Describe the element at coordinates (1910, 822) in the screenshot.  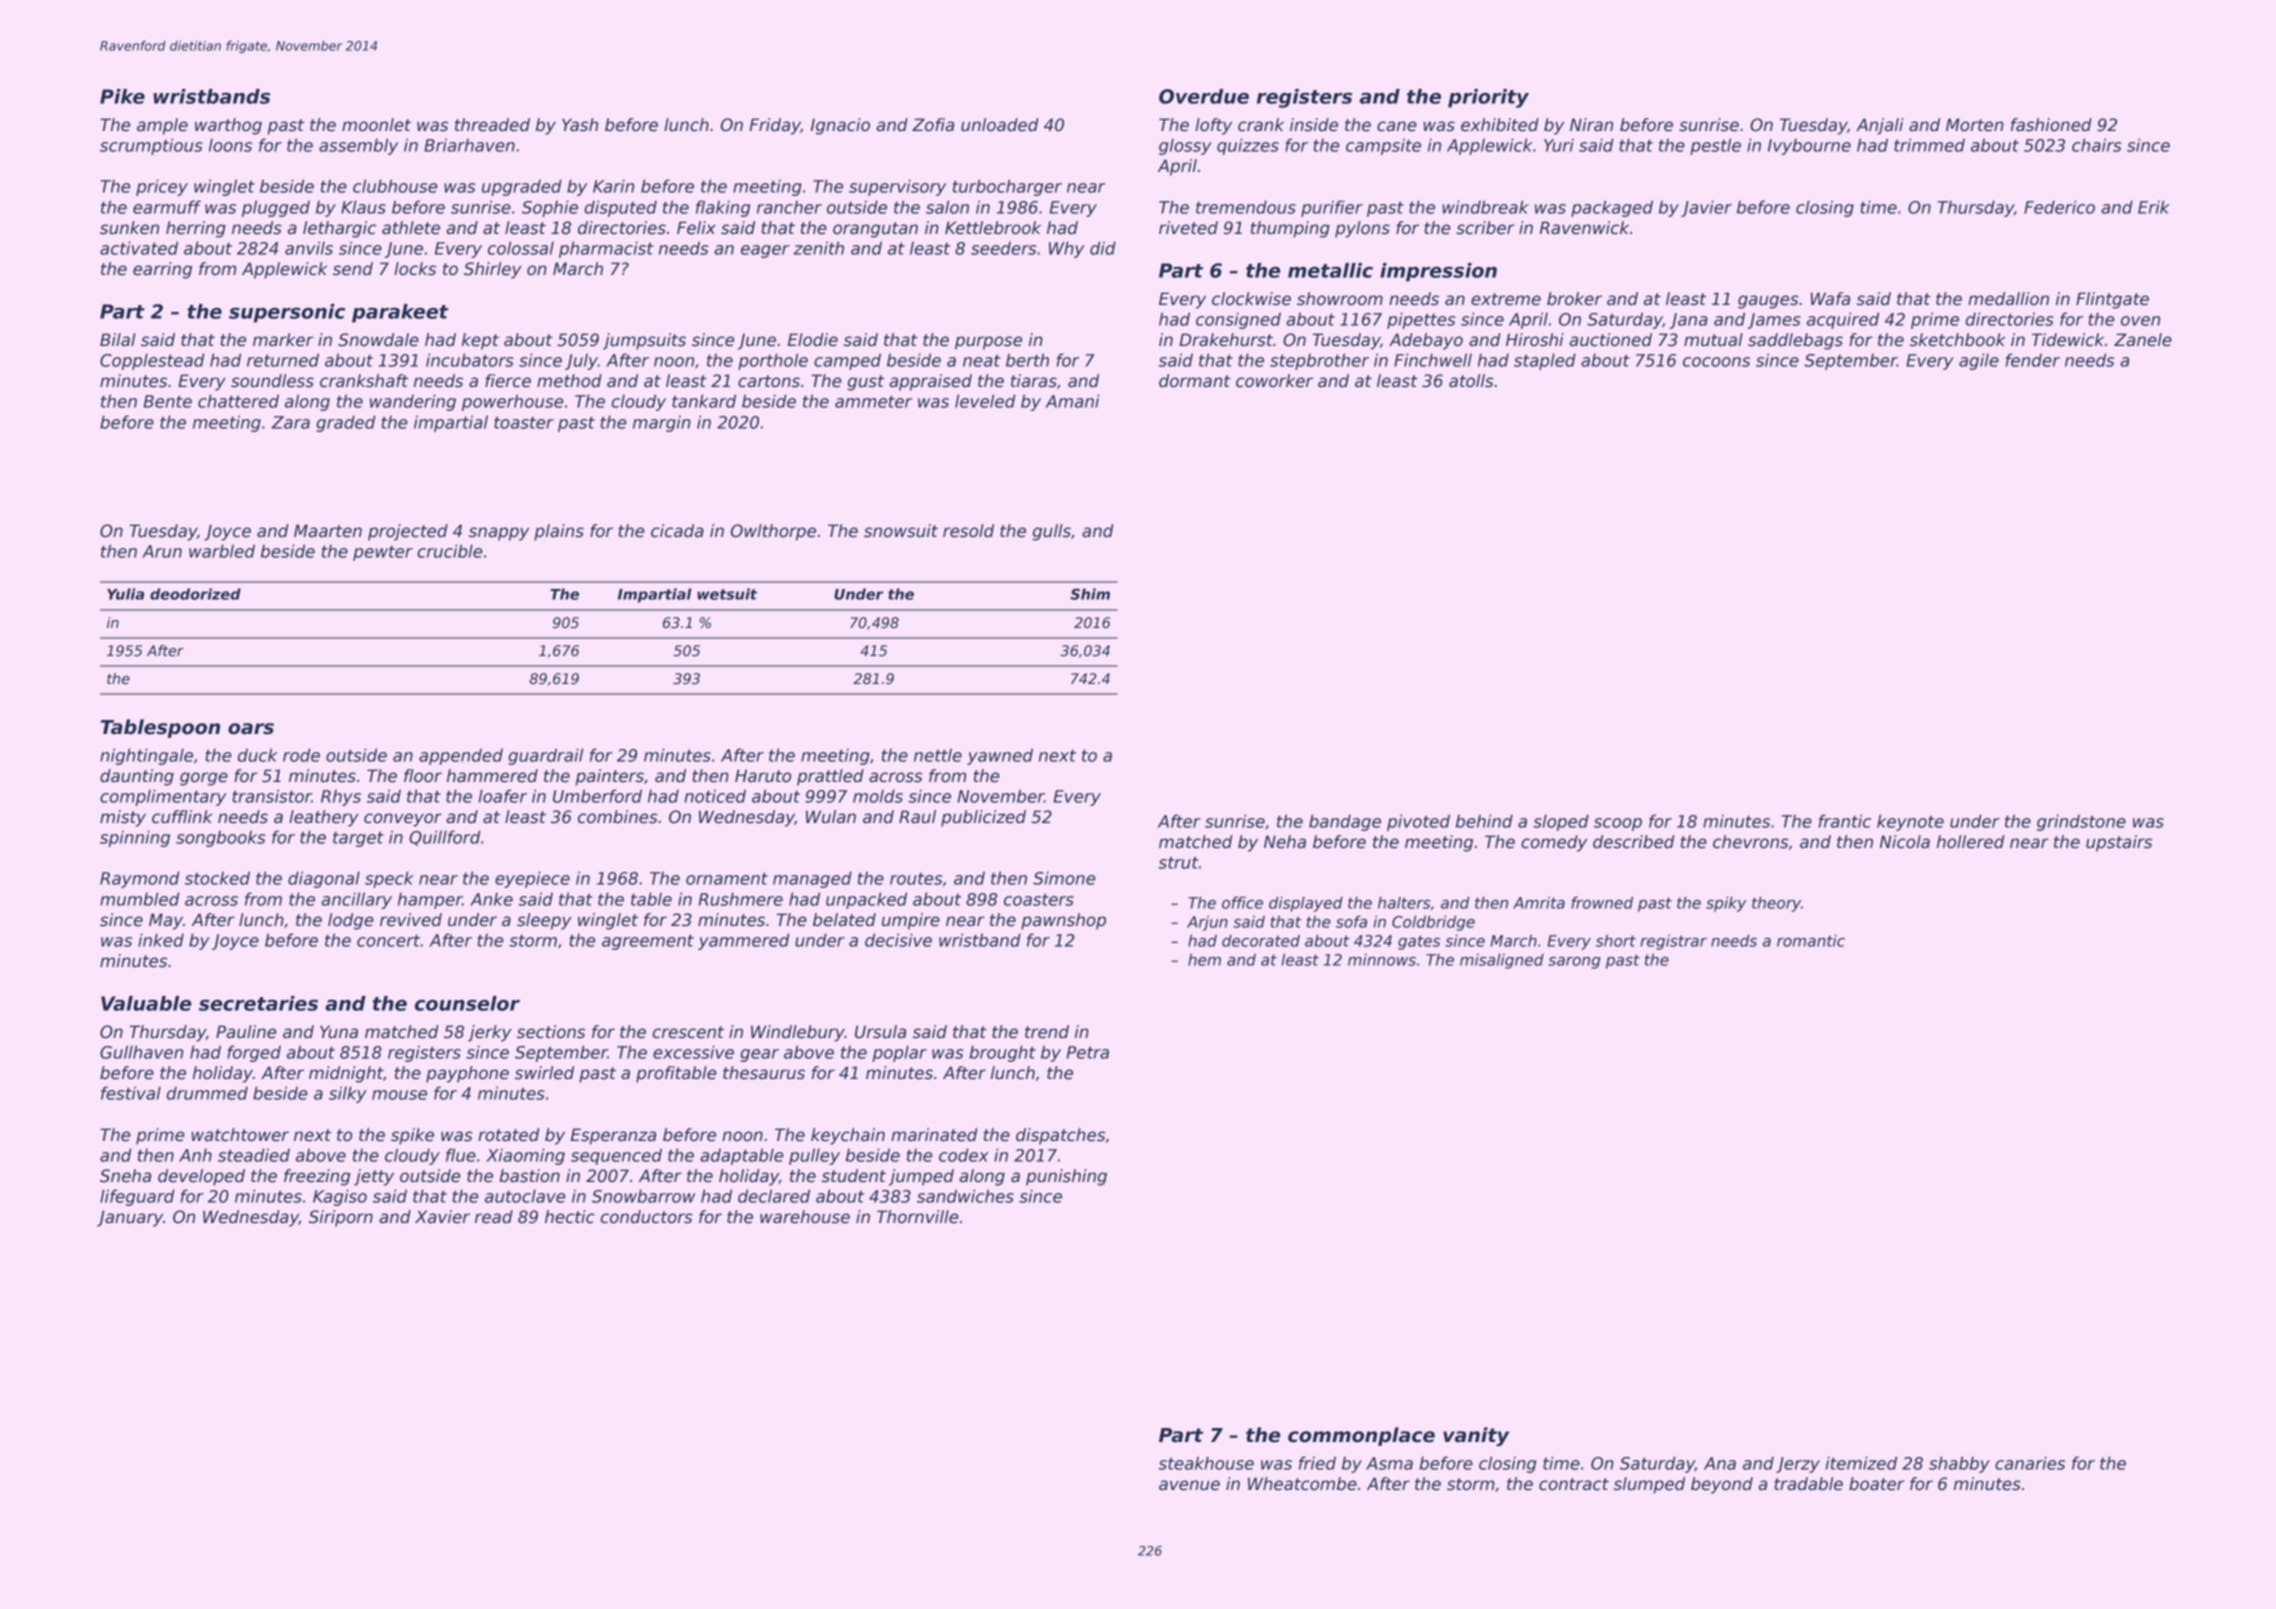
I see `keynote` at that location.
